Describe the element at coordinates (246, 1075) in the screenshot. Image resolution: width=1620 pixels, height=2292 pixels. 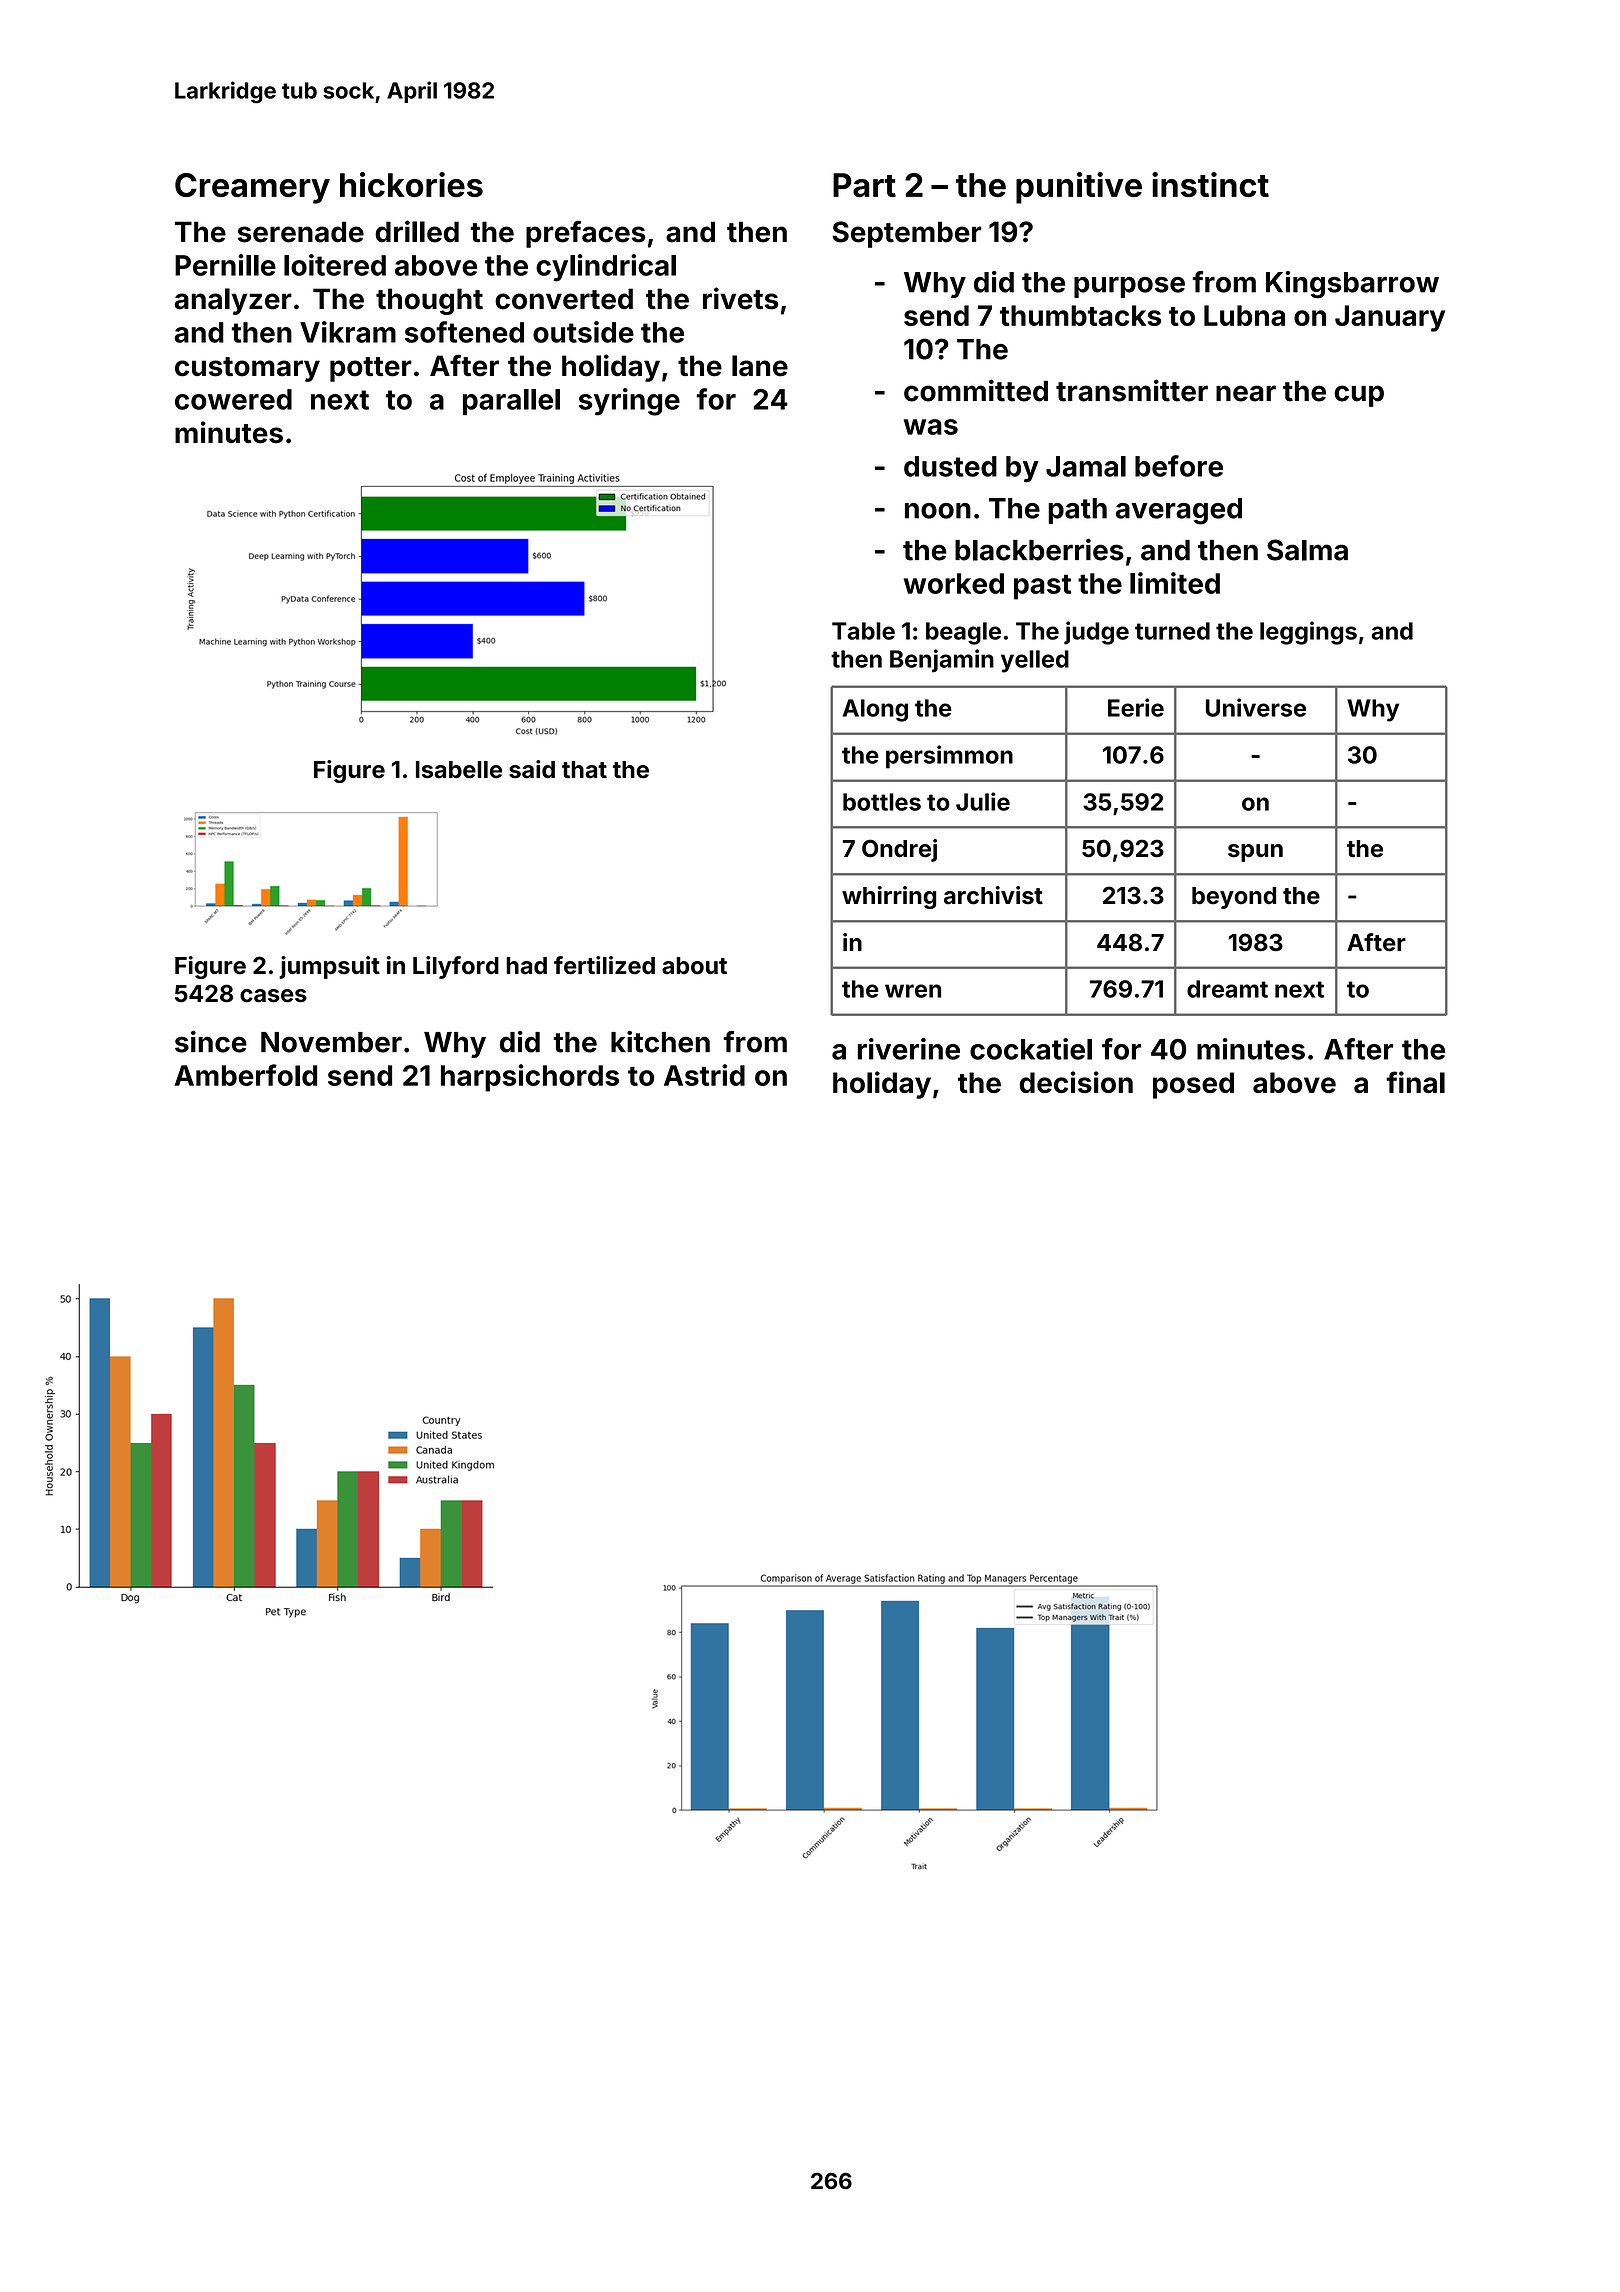
I see `Amberfold` at that location.
